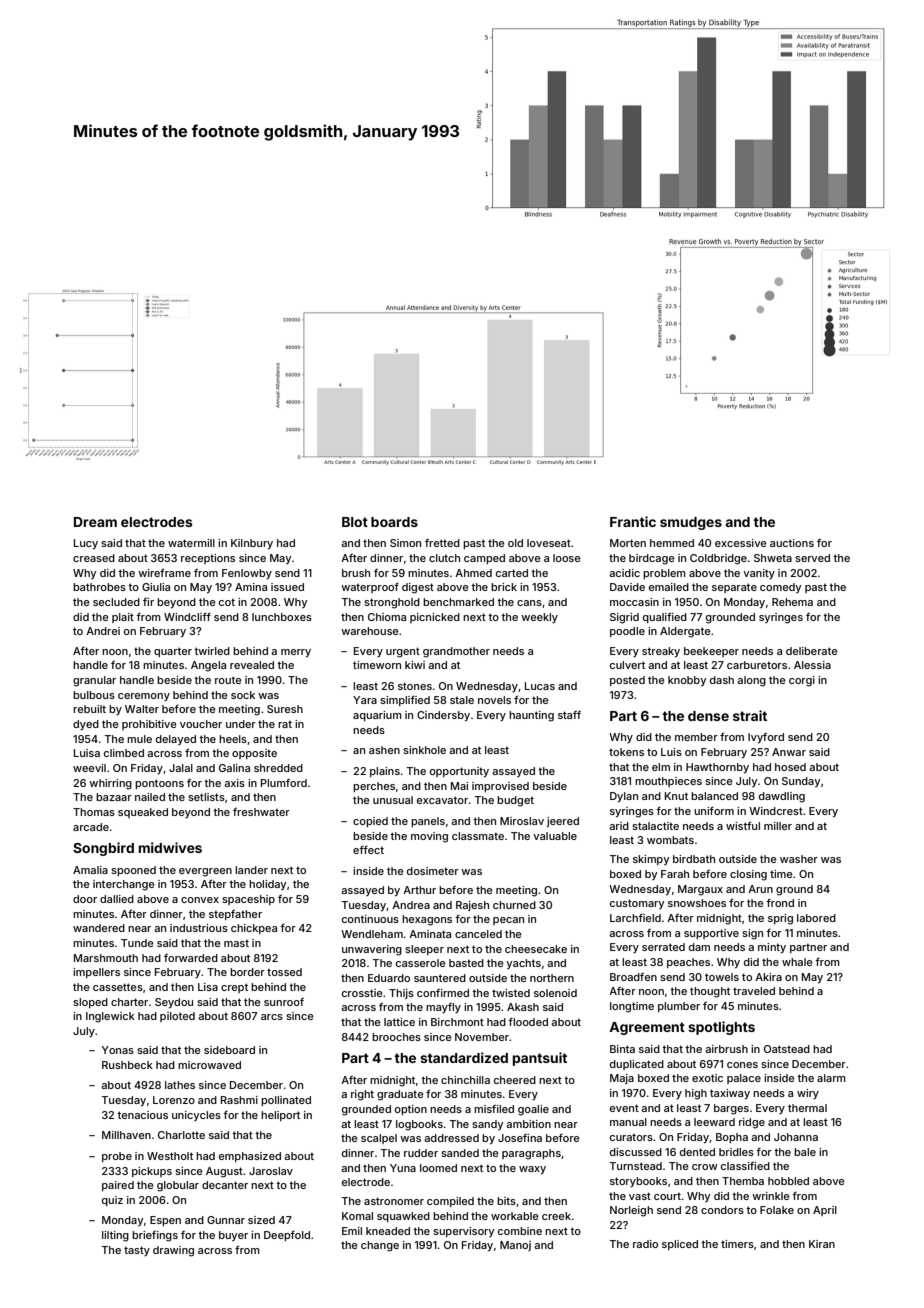  I want to click on Espen, so click(165, 1221).
